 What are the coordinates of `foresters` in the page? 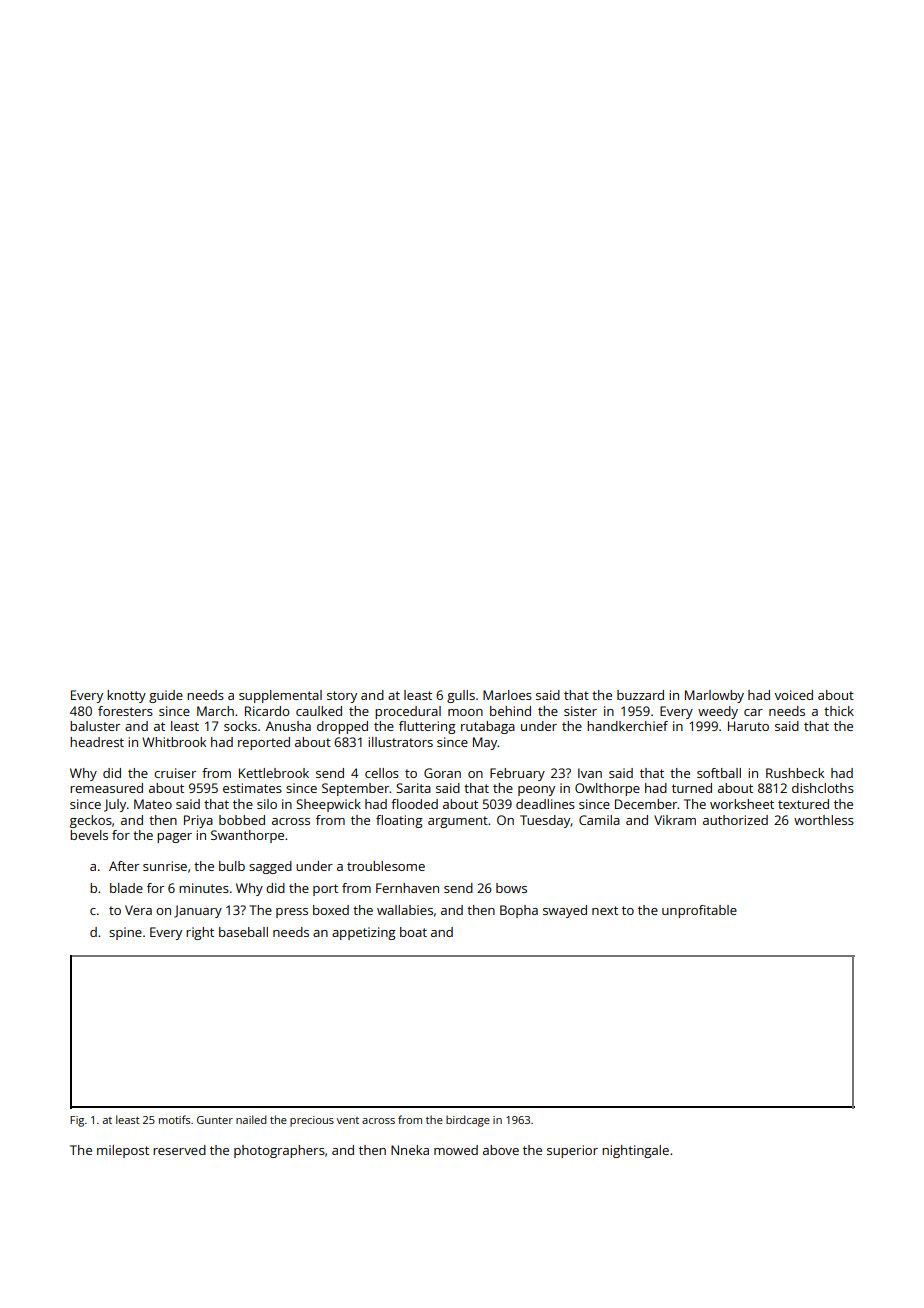 It's located at (125, 711).
